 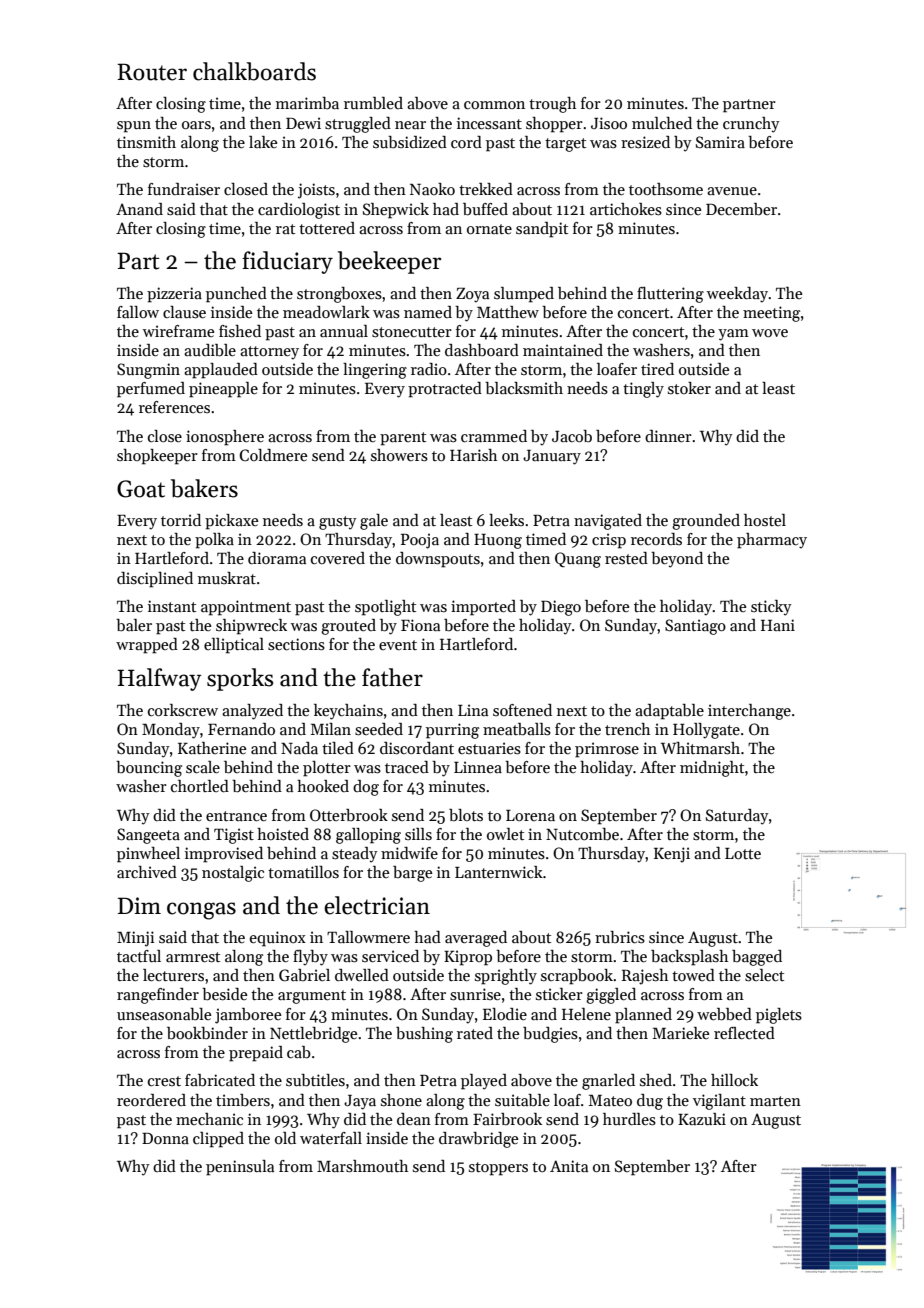 I want to click on Lorena, so click(x=530, y=815).
